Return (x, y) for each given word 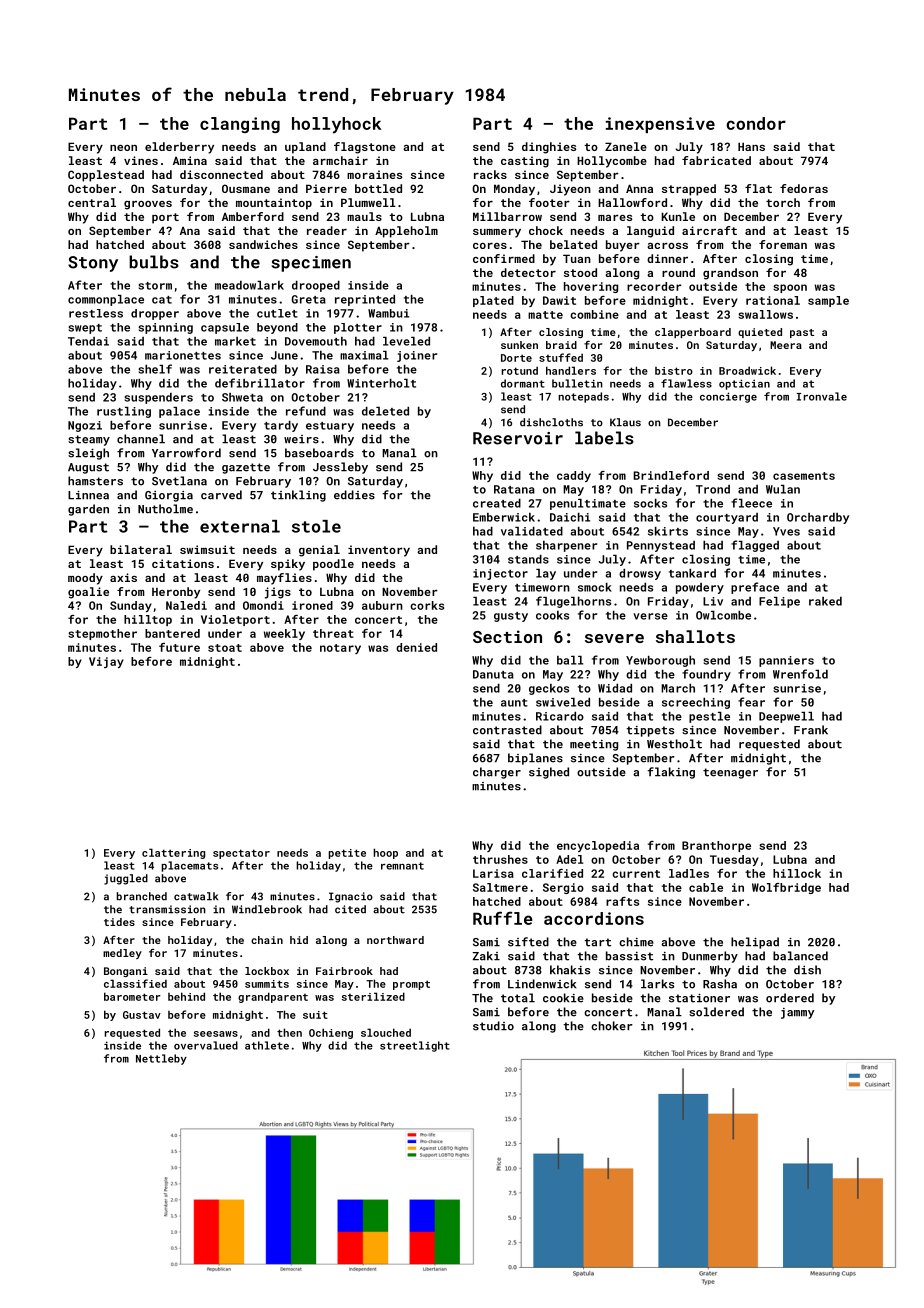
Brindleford (671, 475)
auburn (382, 605)
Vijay (106, 662)
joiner (417, 356)
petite (347, 854)
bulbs (154, 262)
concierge (728, 397)
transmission (167, 909)
